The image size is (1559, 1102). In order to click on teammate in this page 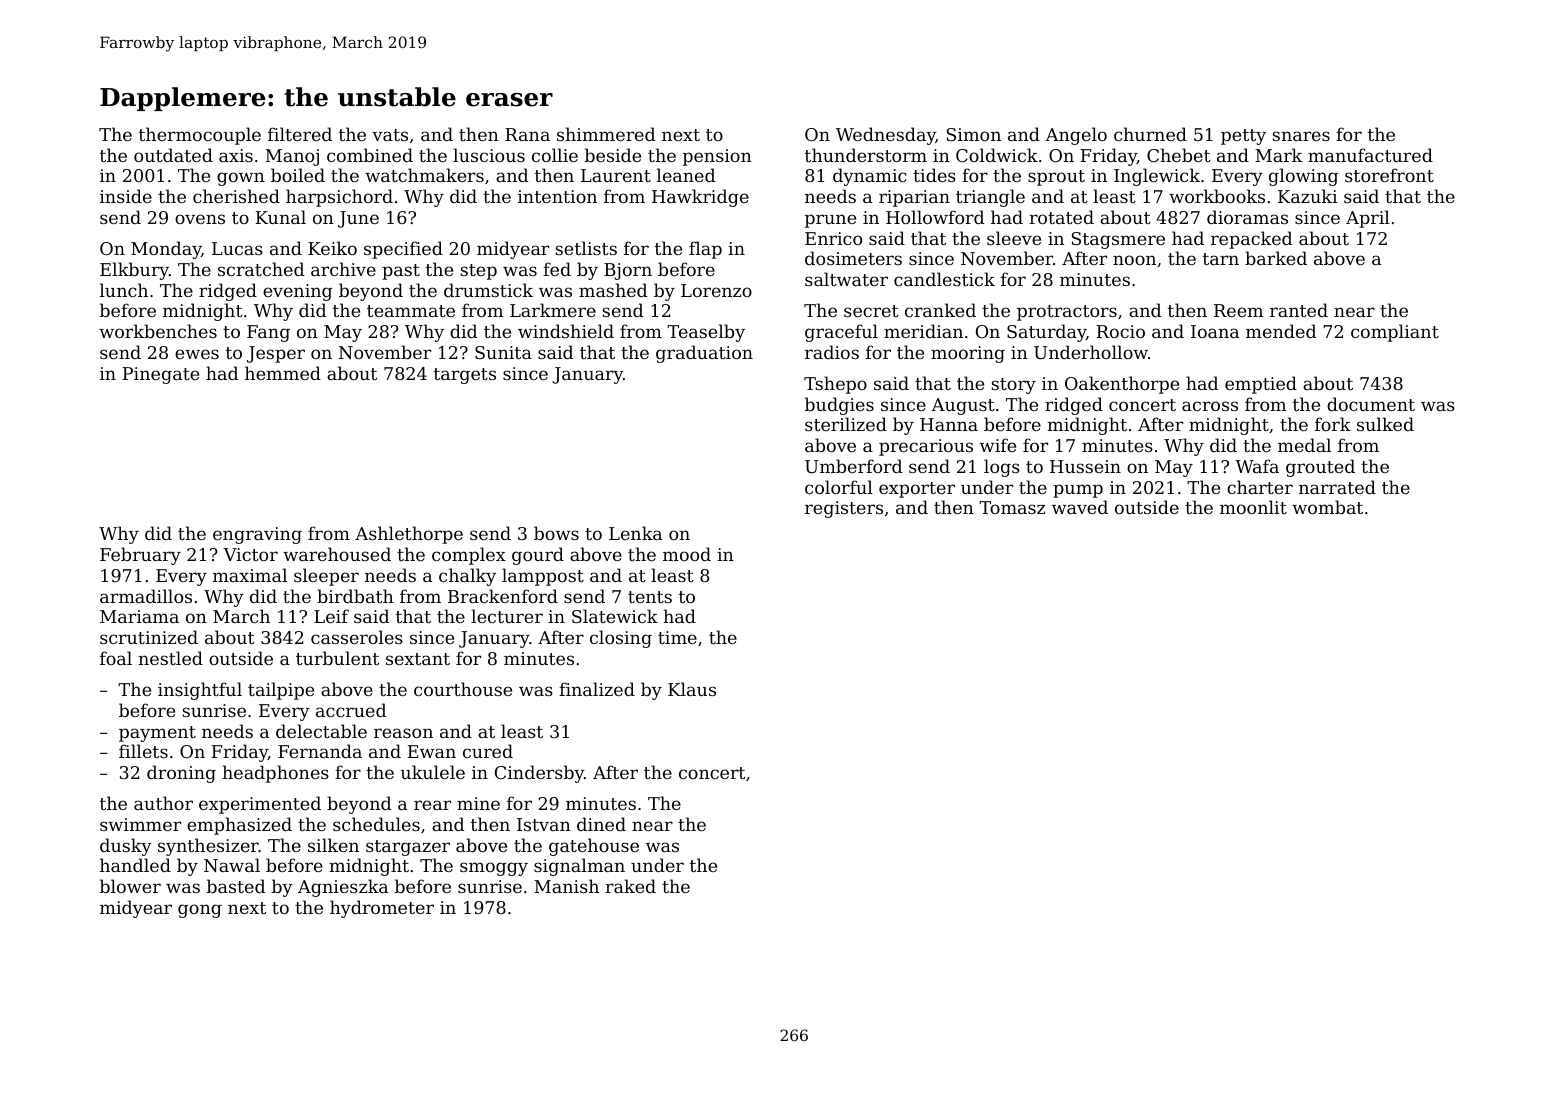, I will do `click(411, 311)`.
